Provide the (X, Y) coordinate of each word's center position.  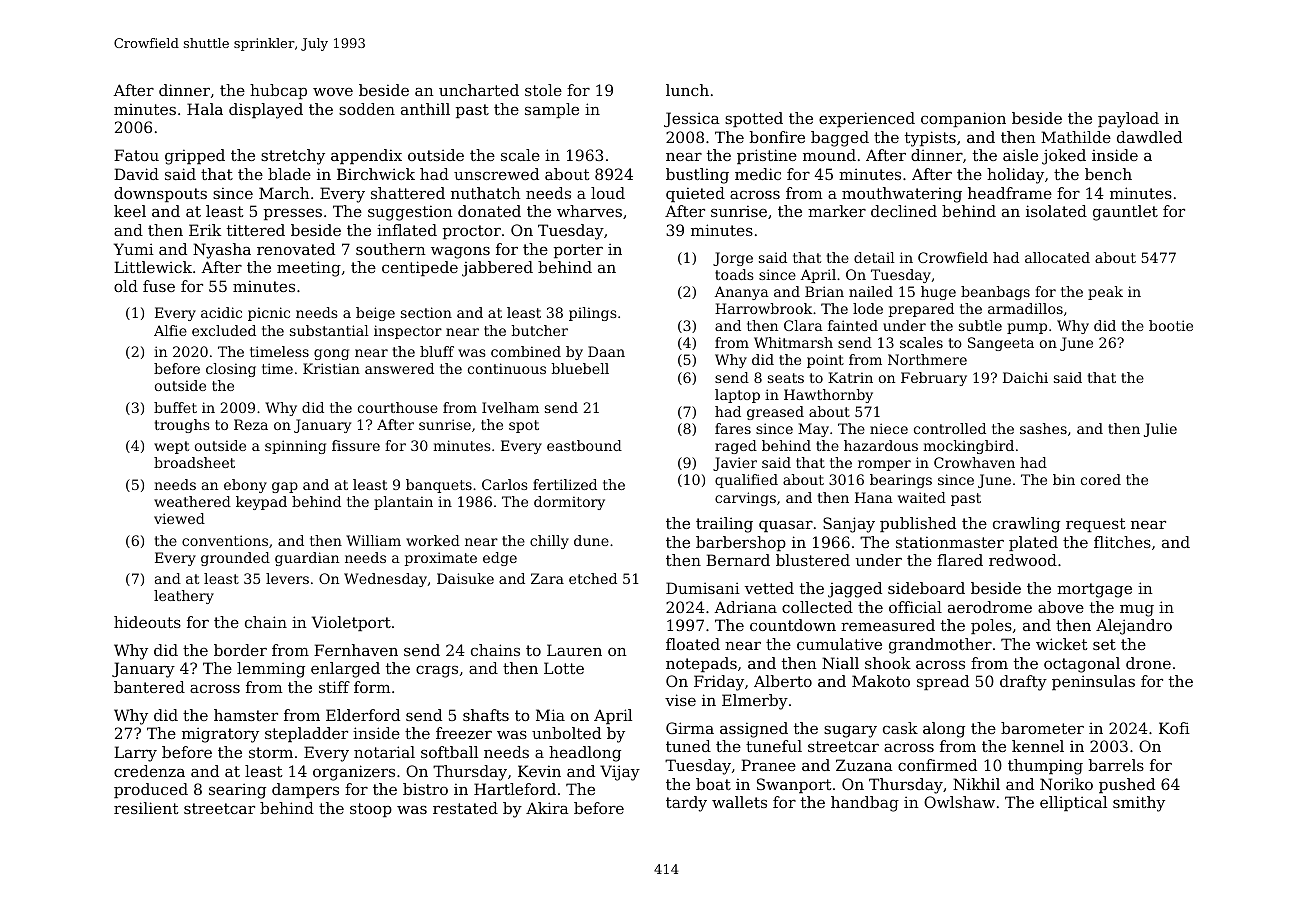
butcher (540, 330)
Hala (205, 109)
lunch (687, 90)
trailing (724, 525)
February (934, 379)
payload (1128, 120)
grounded (235, 559)
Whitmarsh (793, 342)
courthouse (398, 407)
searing (237, 791)
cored (1101, 479)
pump (1027, 328)
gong (331, 354)
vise (680, 700)
